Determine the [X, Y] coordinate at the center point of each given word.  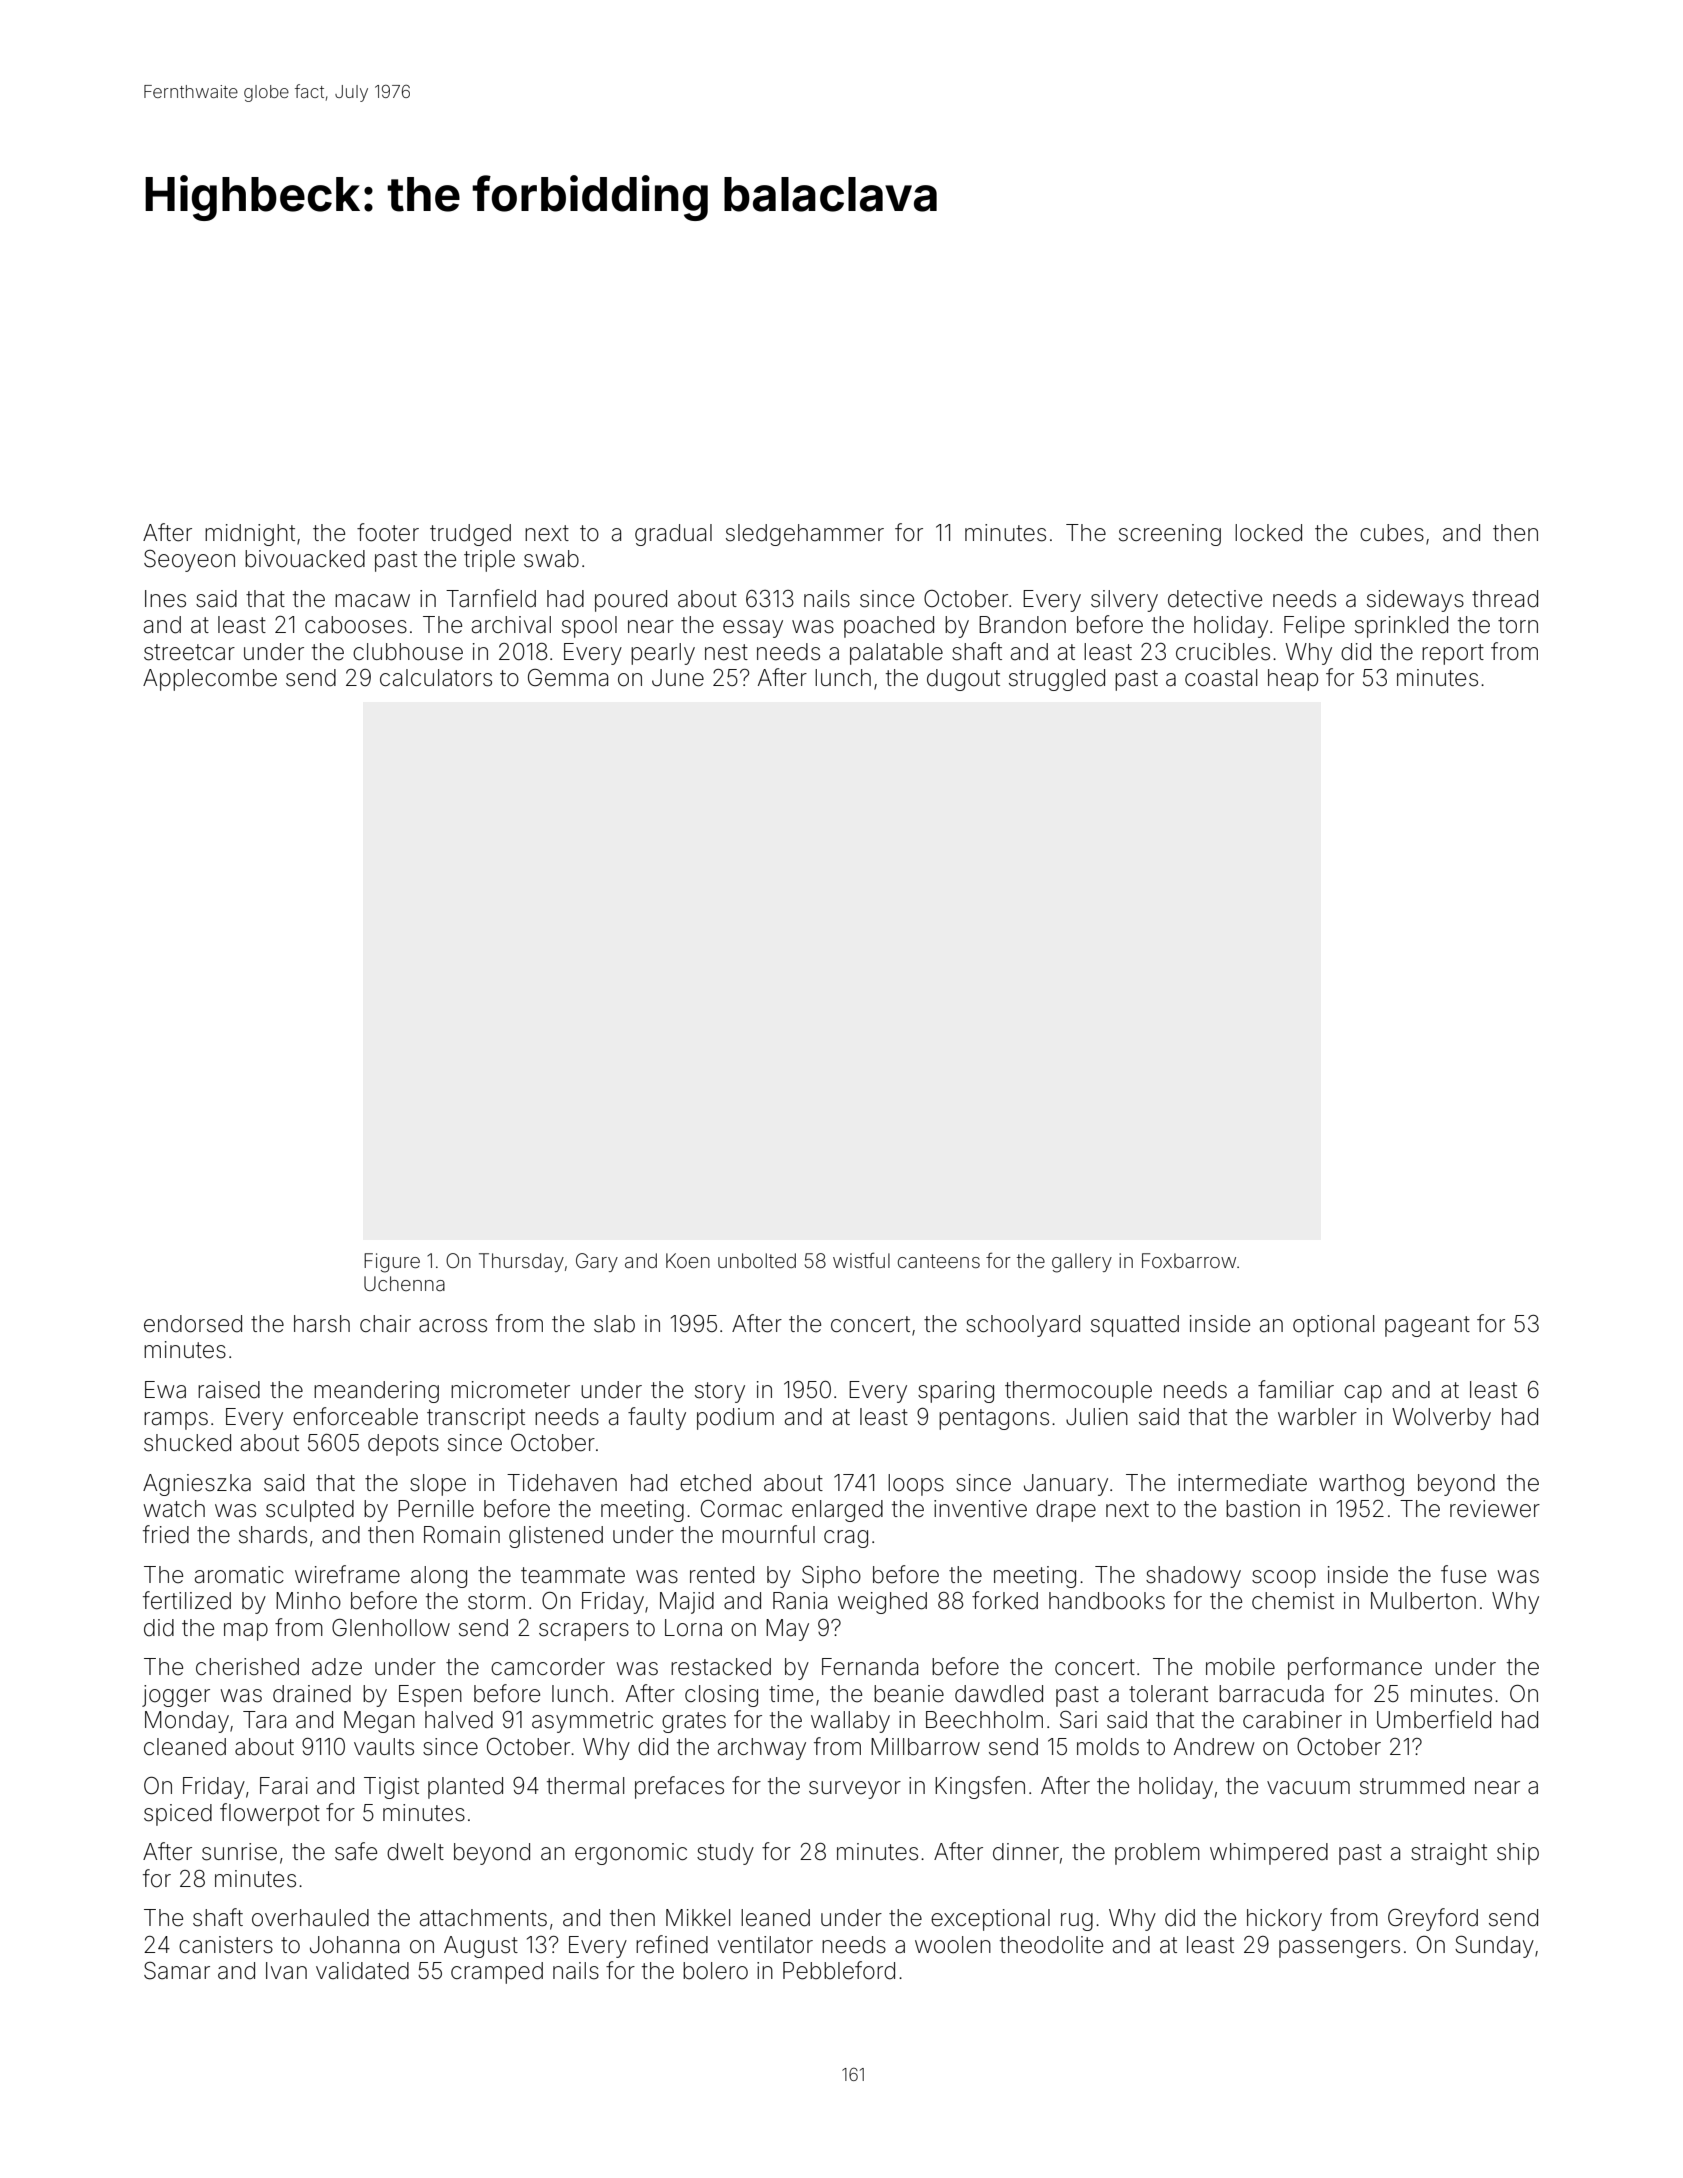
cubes [1392, 533]
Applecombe [210, 680]
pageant [1427, 1326]
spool [589, 627]
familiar [1296, 1389]
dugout [963, 680]
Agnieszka [197, 1485]
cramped [497, 1973]
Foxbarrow [1189, 1260]
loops [916, 1485]
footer [388, 532]
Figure [392, 1263]
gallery [1082, 1263]
